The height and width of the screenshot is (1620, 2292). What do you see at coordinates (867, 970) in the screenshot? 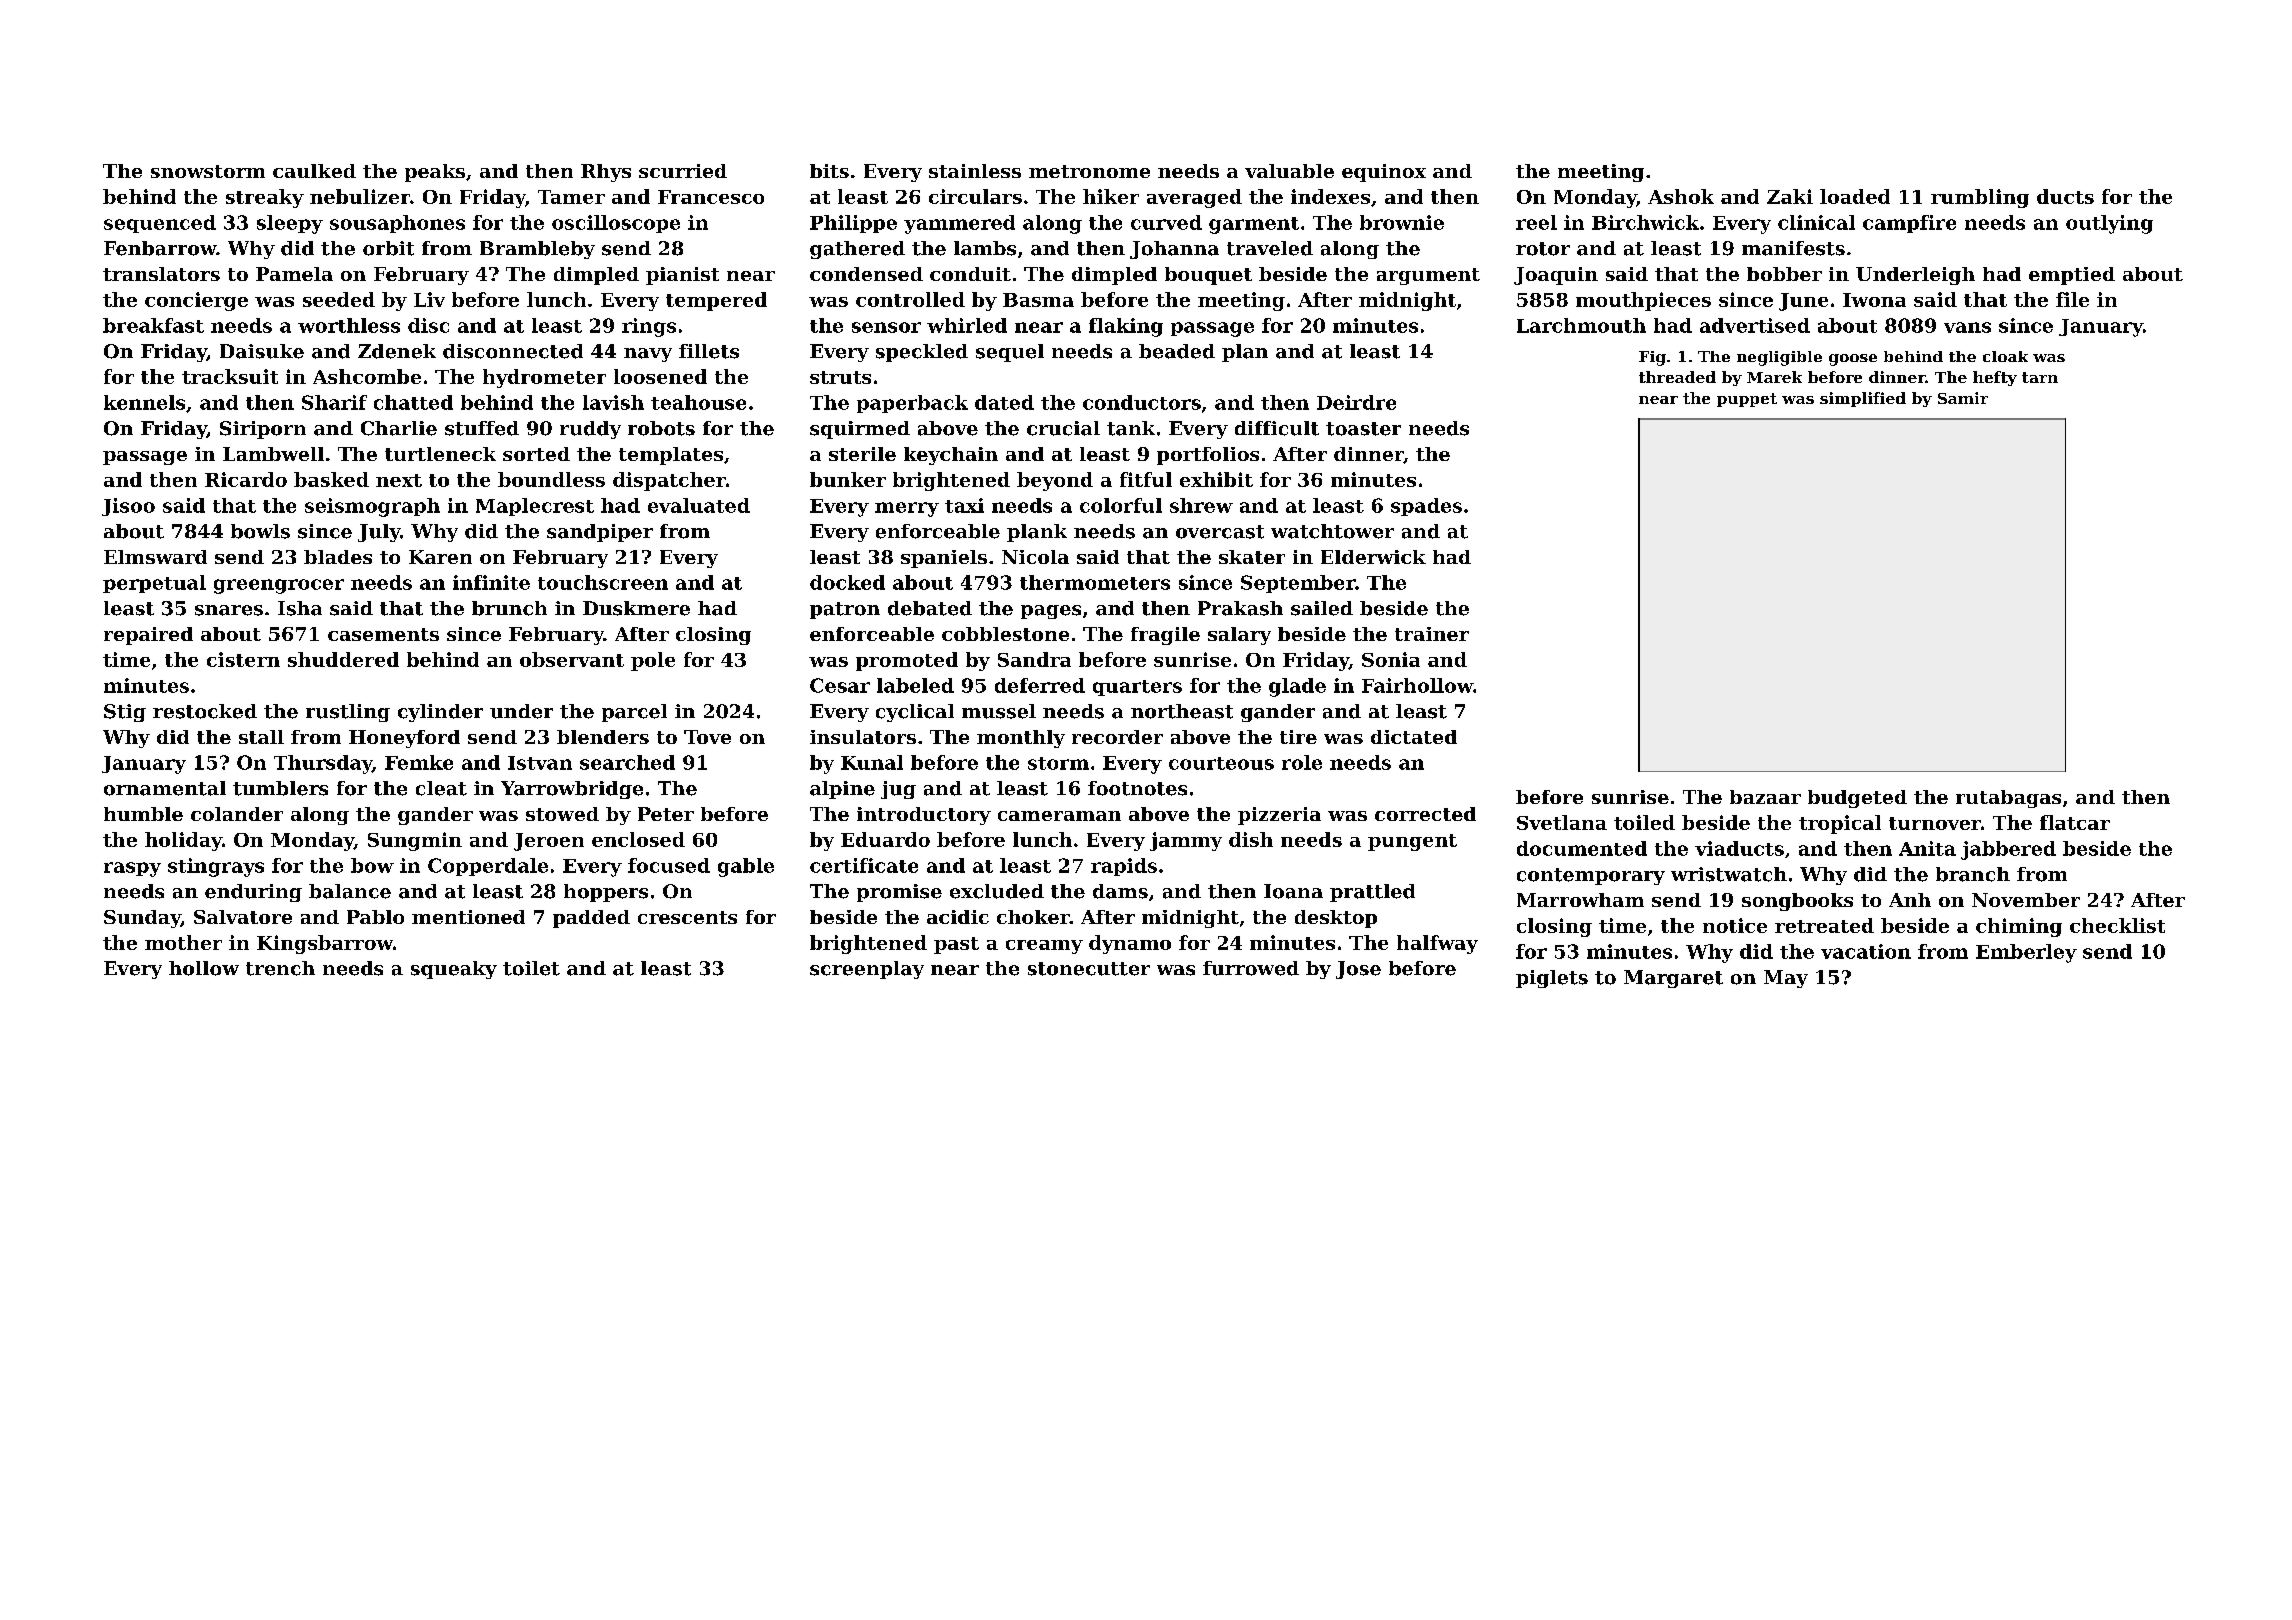
I see `screenplay` at bounding box center [867, 970].
